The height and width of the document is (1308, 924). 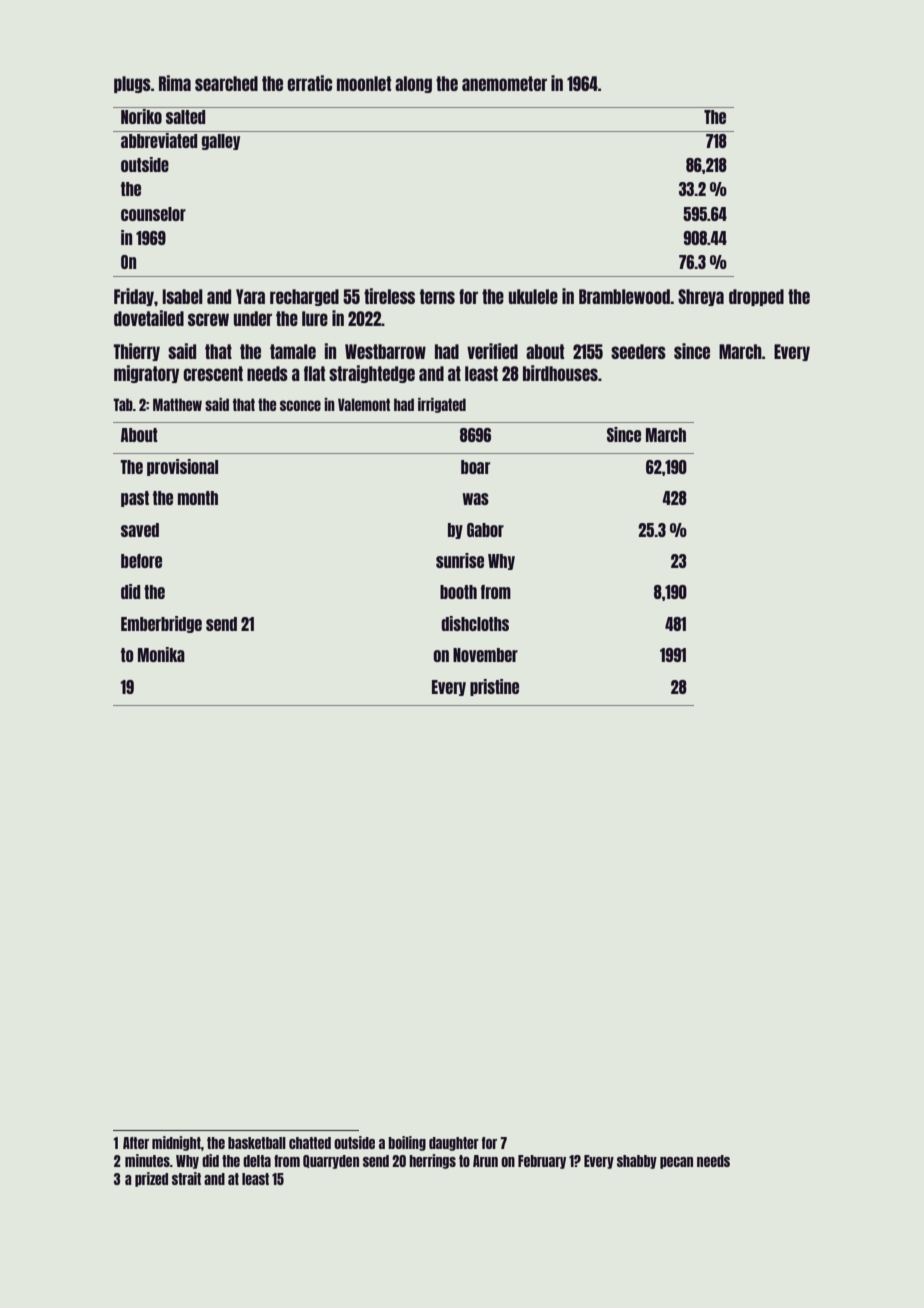 I want to click on November, so click(x=485, y=655).
